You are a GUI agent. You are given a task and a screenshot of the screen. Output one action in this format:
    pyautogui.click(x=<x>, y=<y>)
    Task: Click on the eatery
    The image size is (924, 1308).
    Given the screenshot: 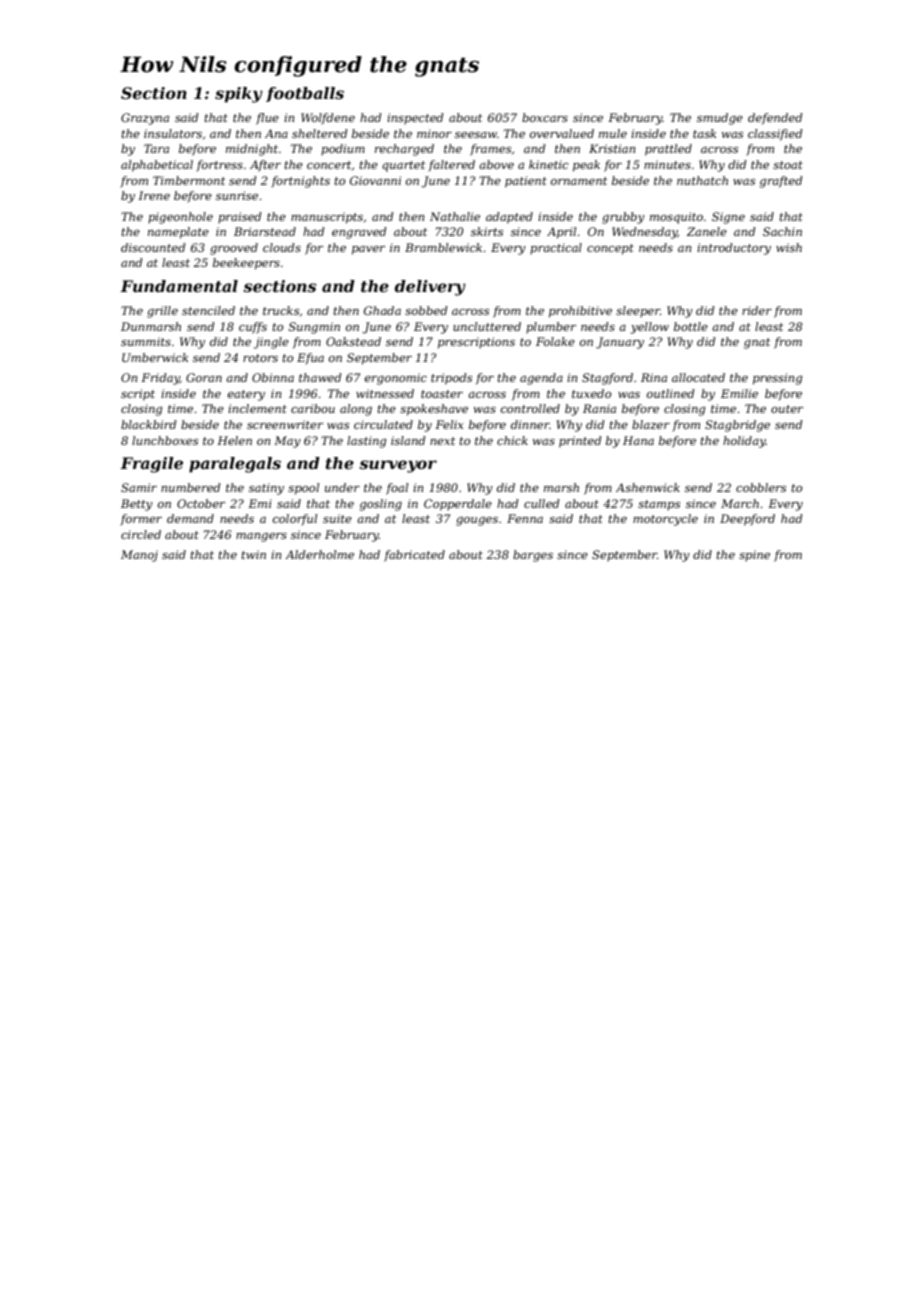 What is the action you would take?
    pyautogui.click(x=246, y=395)
